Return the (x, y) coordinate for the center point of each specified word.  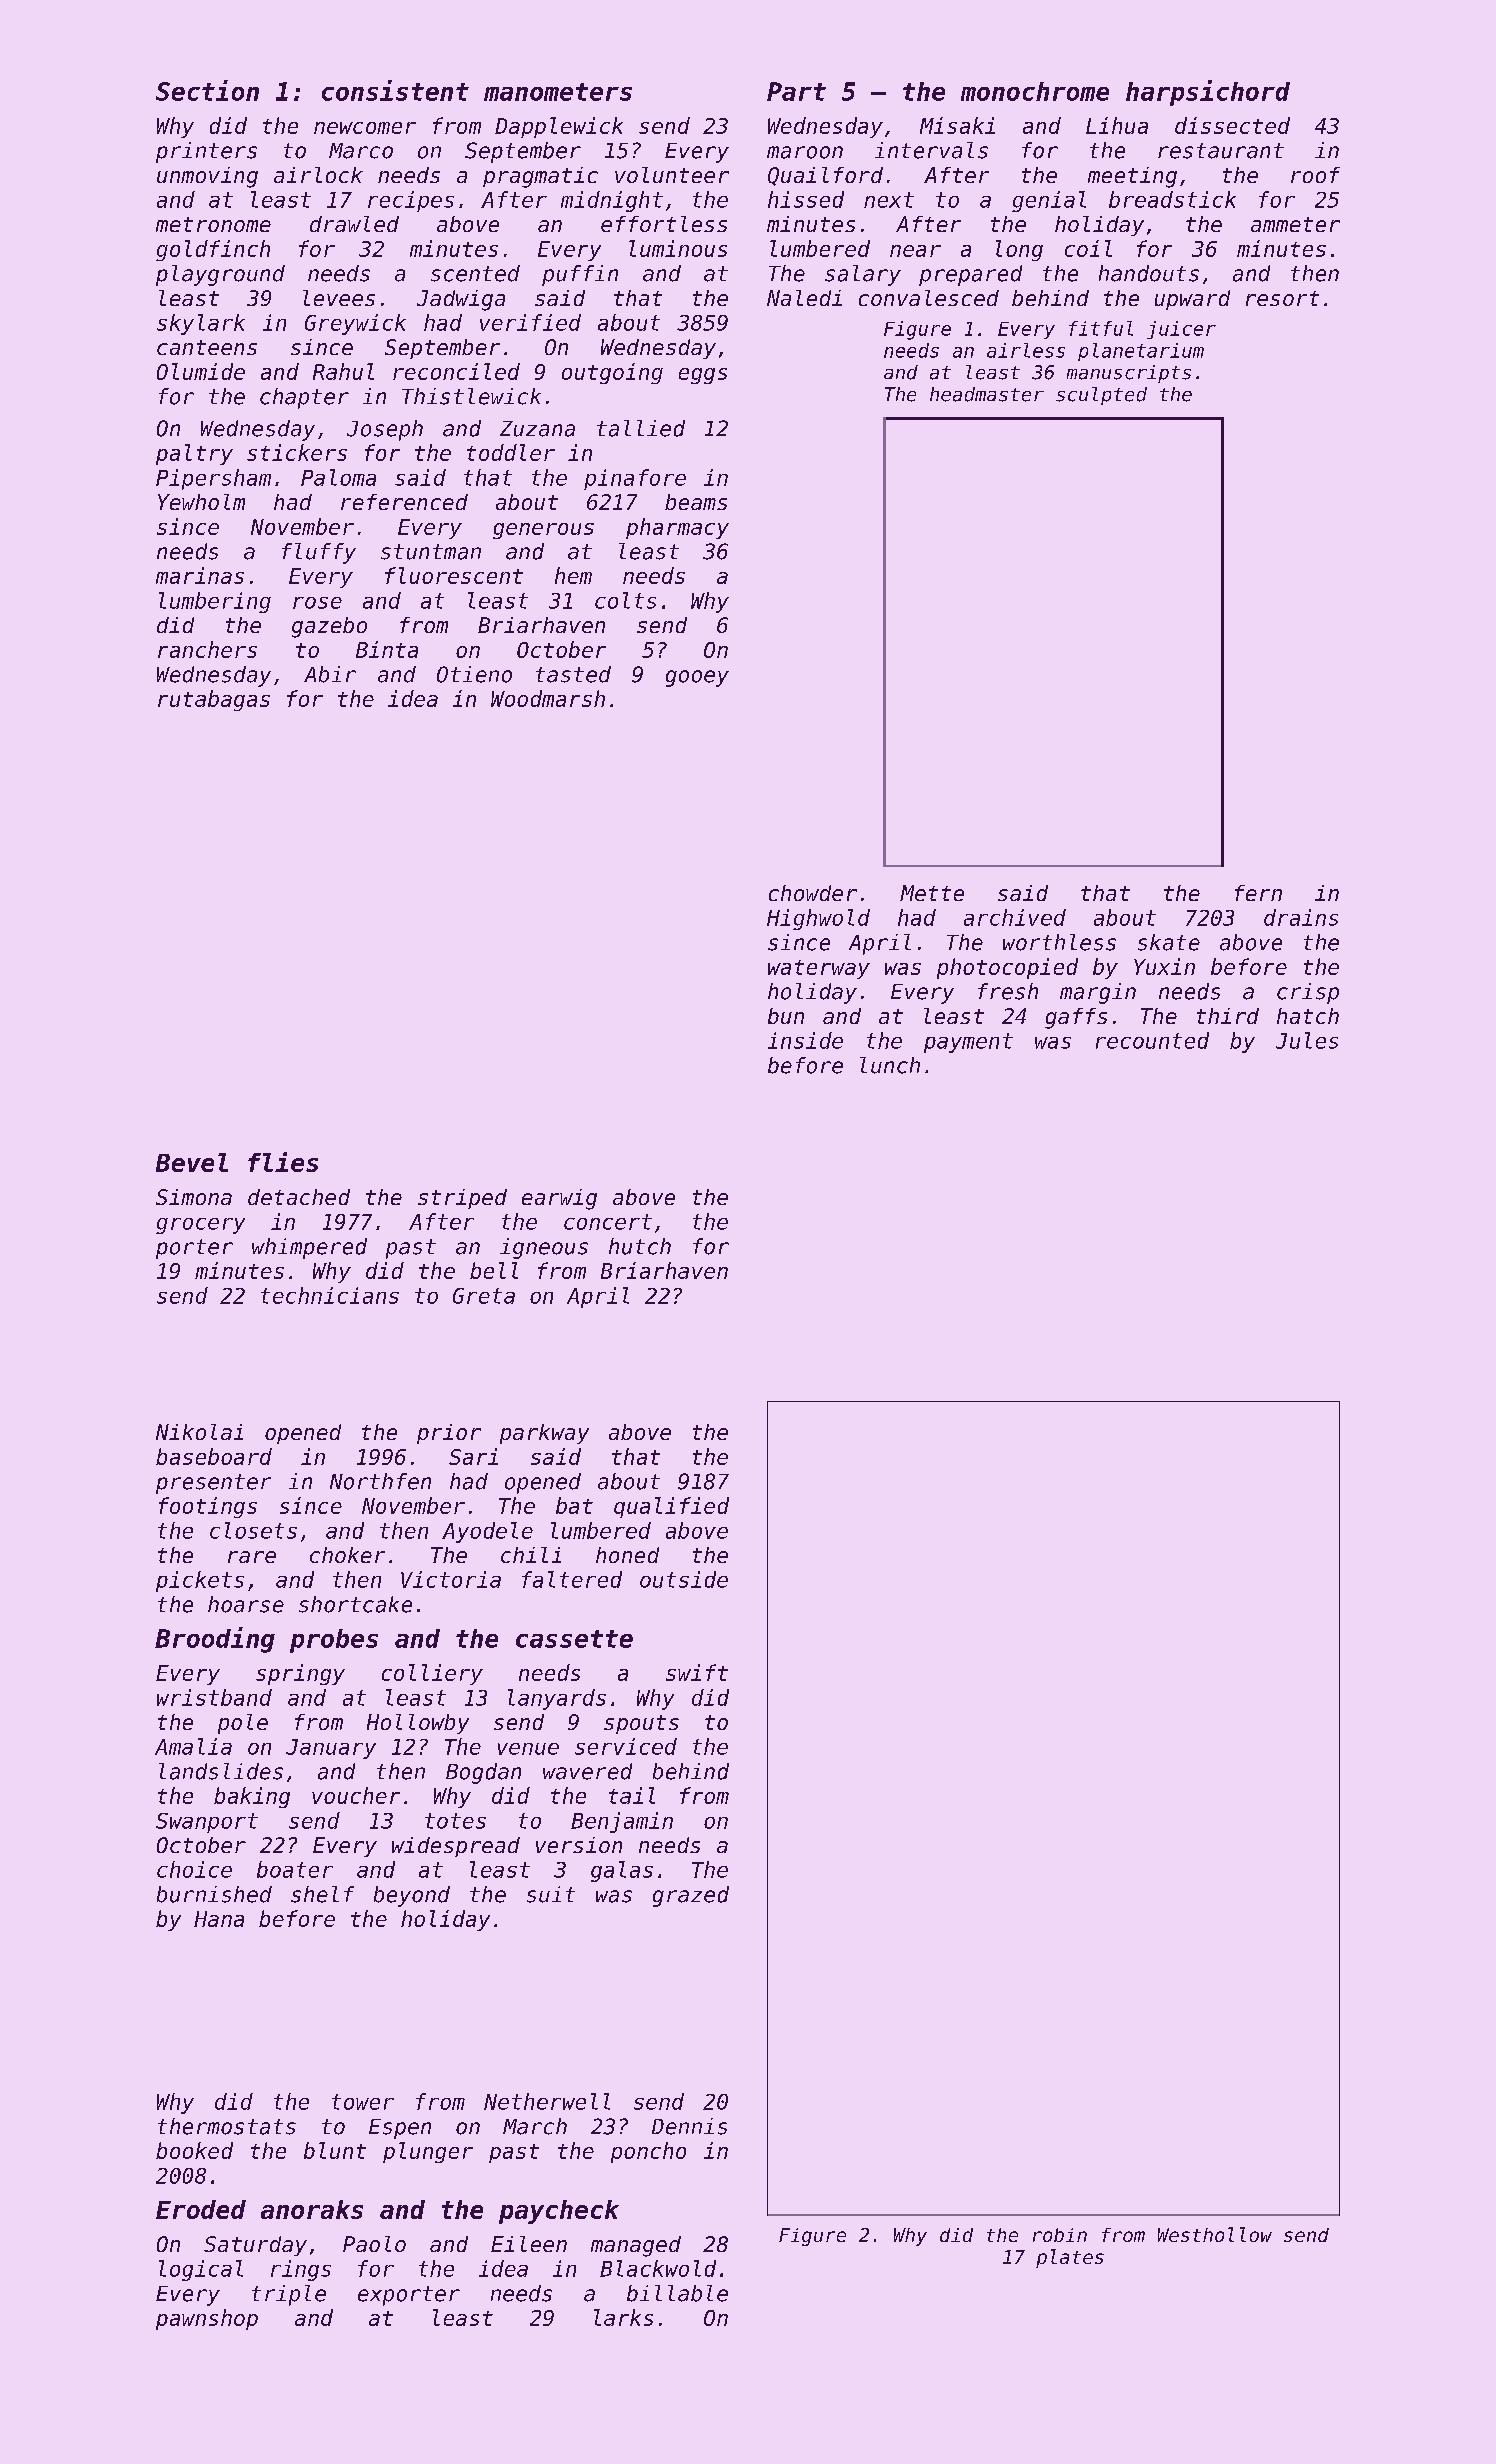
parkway (544, 1434)
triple (289, 2295)
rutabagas (214, 700)
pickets (200, 1581)
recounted (1152, 1040)
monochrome (1035, 91)
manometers (558, 92)
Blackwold (658, 2268)
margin (1098, 993)
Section (207, 90)
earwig (559, 1199)
